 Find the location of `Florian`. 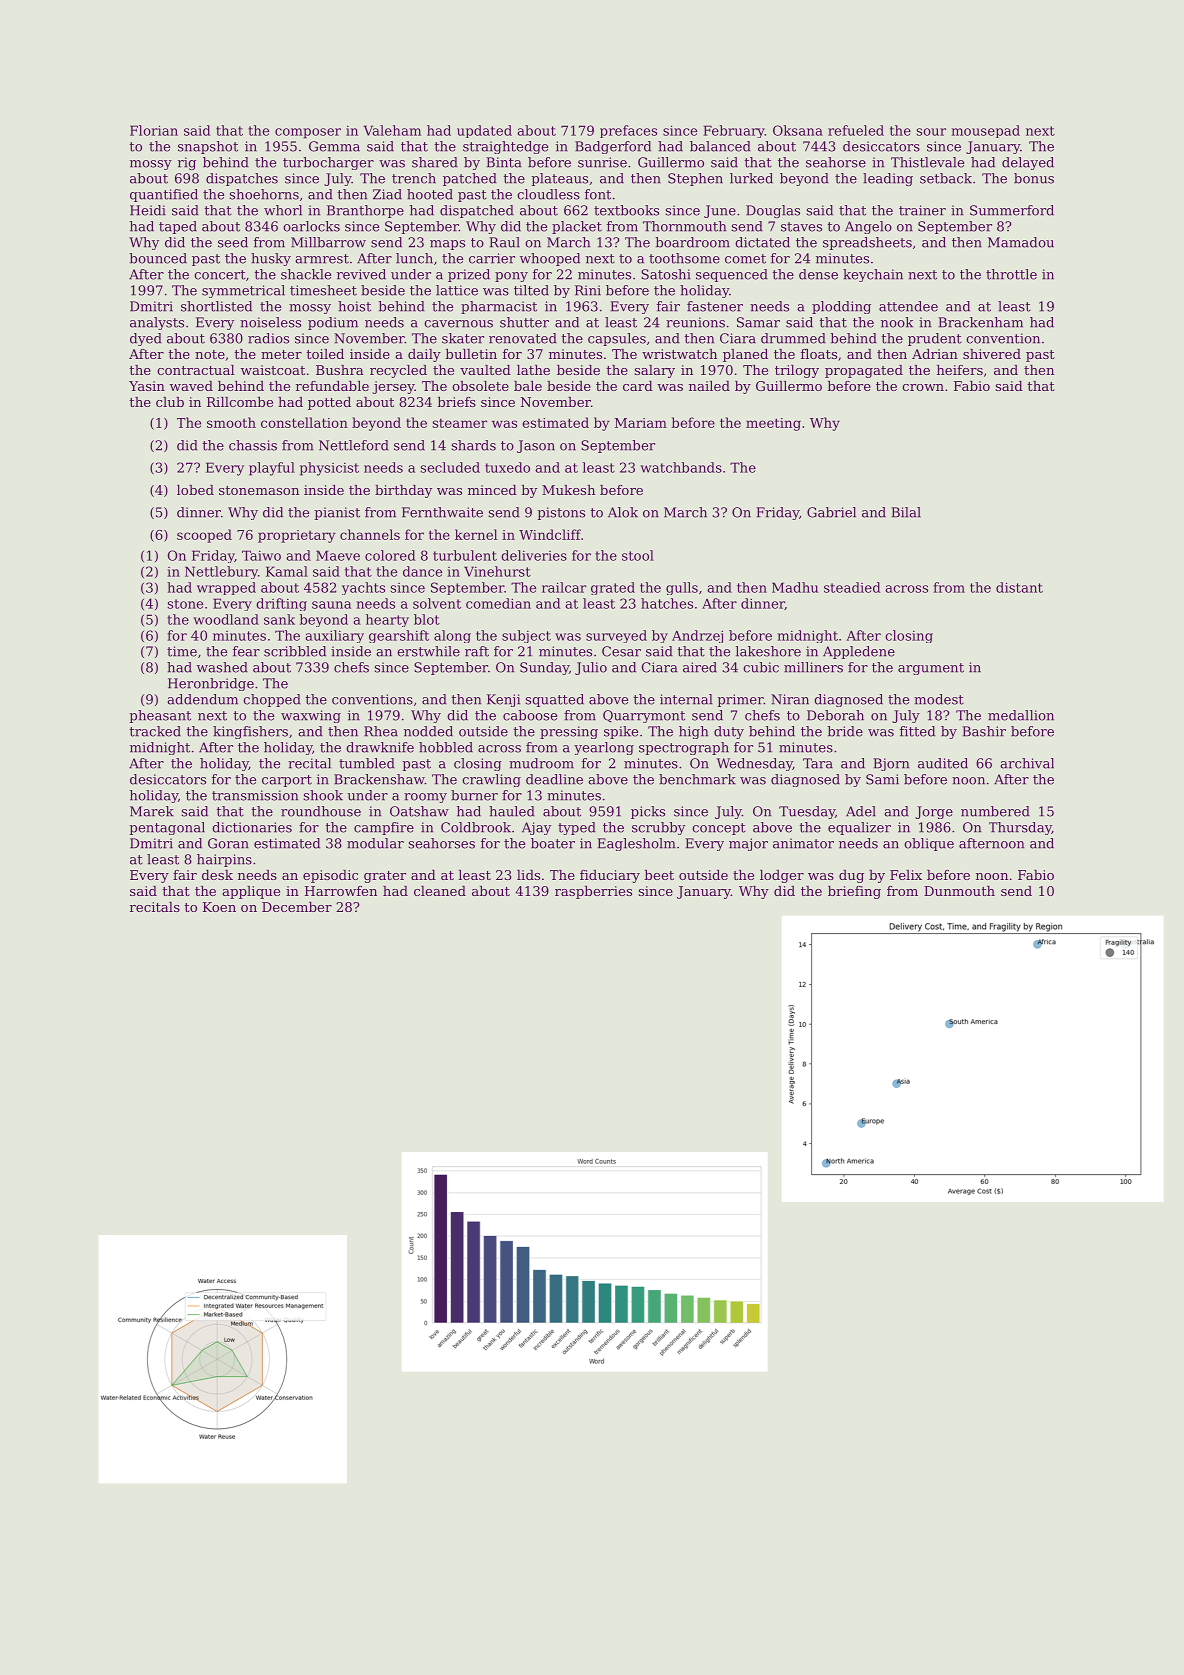

Florian is located at coordinates (154, 130).
